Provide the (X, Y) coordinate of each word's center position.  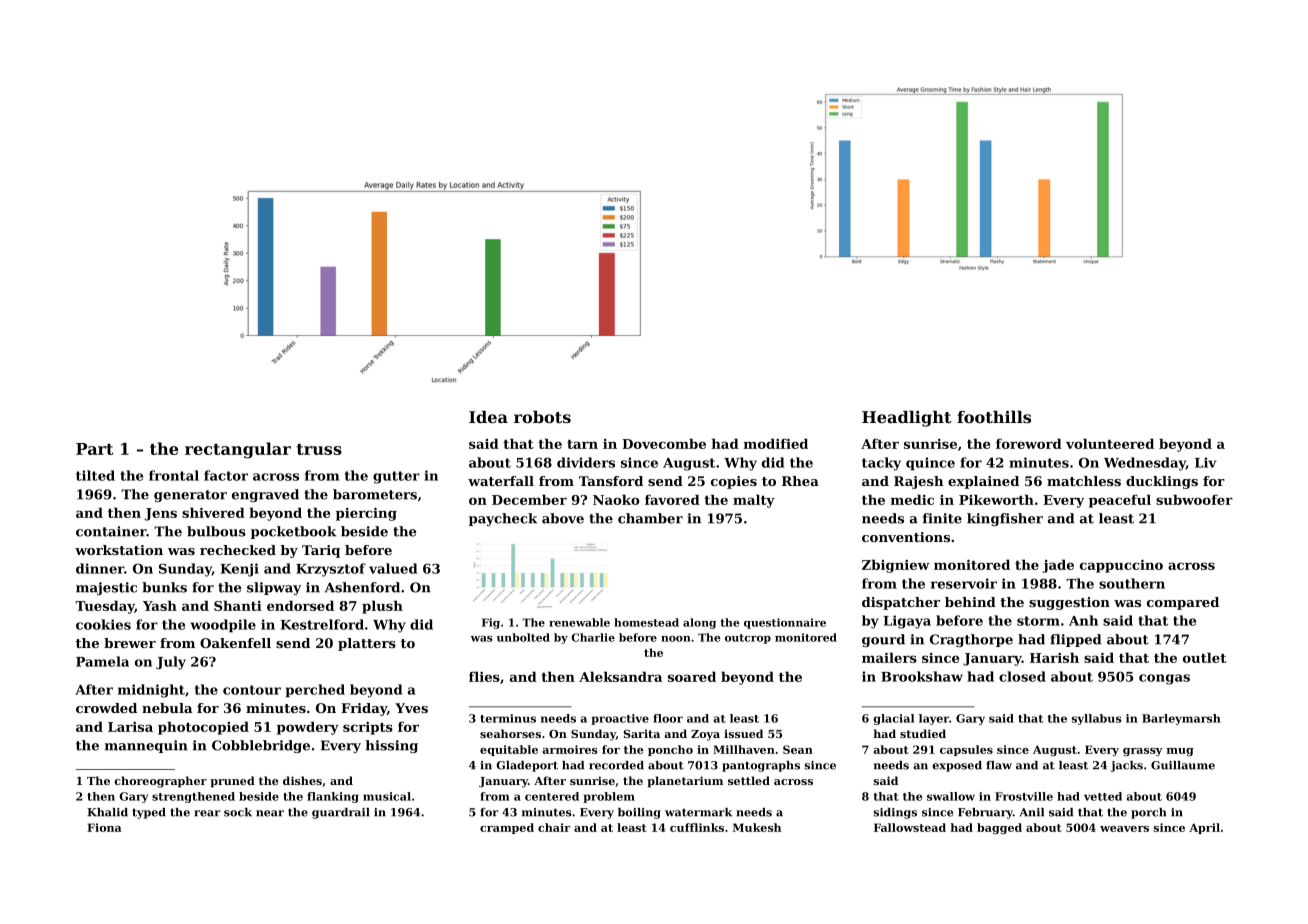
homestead (646, 622)
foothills (994, 417)
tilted (95, 475)
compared (1183, 603)
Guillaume (1183, 765)
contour (252, 690)
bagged (999, 828)
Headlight (907, 419)
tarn (582, 444)
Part (94, 449)
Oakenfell (235, 643)
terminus (508, 718)
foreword (1029, 443)
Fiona (104, 827)
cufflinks (697, 827)
